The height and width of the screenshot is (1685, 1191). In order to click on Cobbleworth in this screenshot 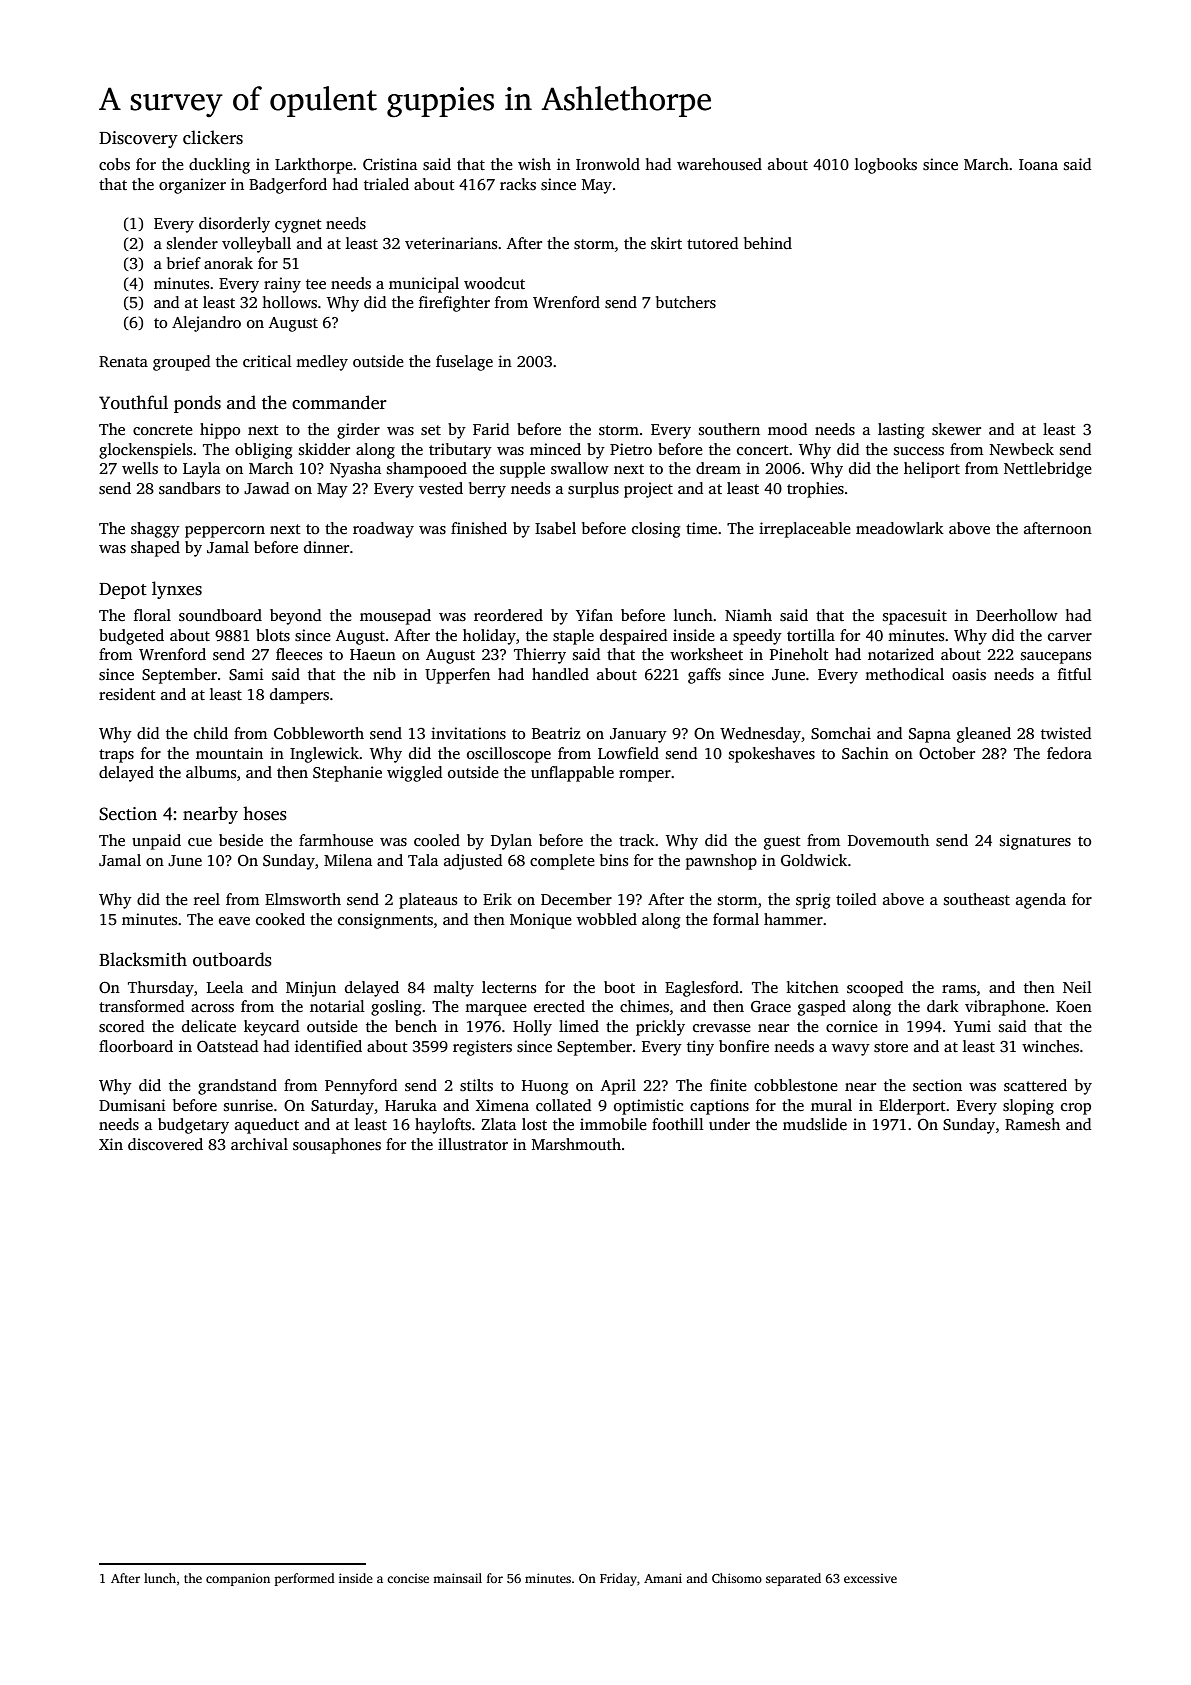, I will do `click(319, 733)`.
